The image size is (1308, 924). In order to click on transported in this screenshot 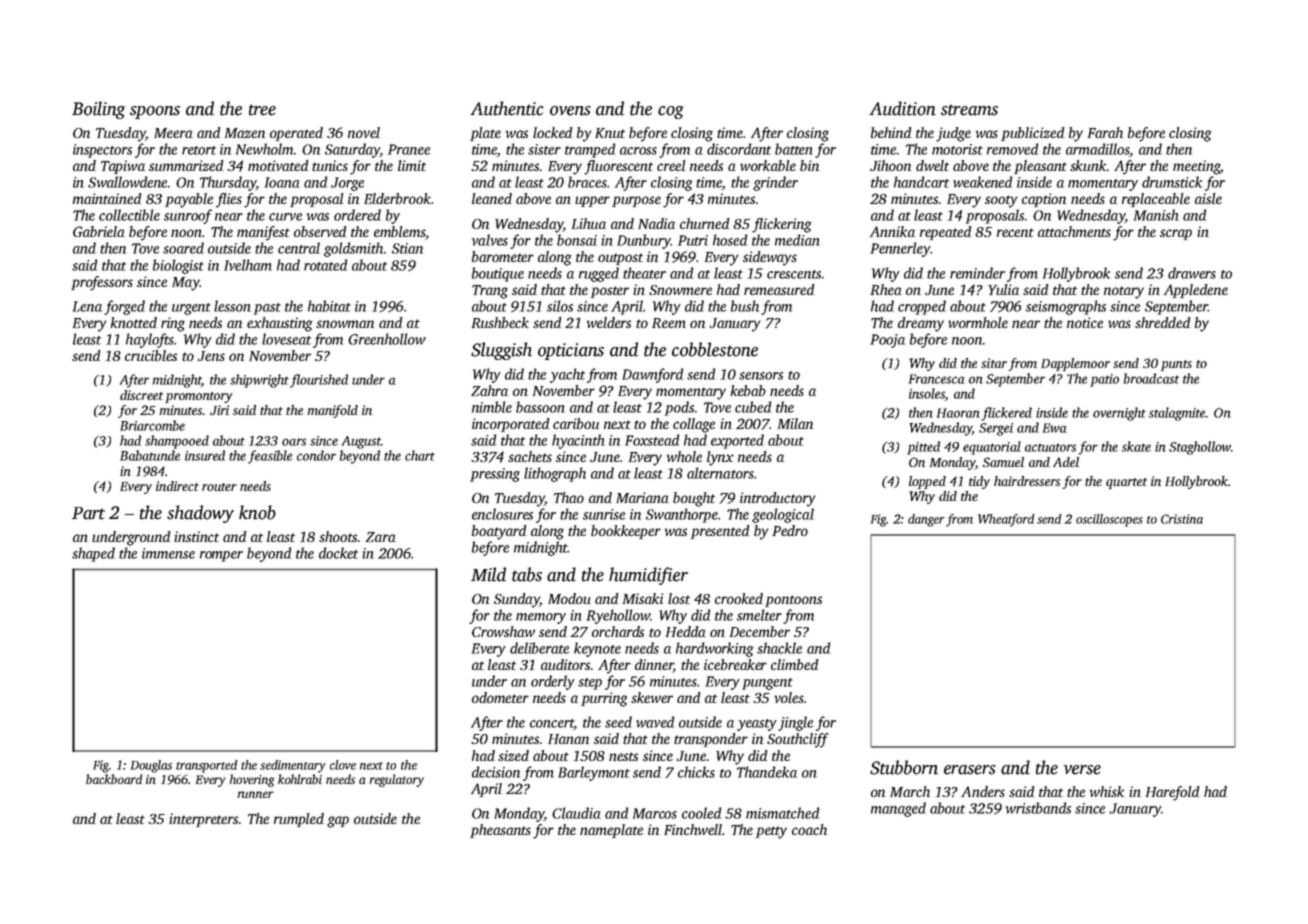, I will do `click(206, 766)`.
